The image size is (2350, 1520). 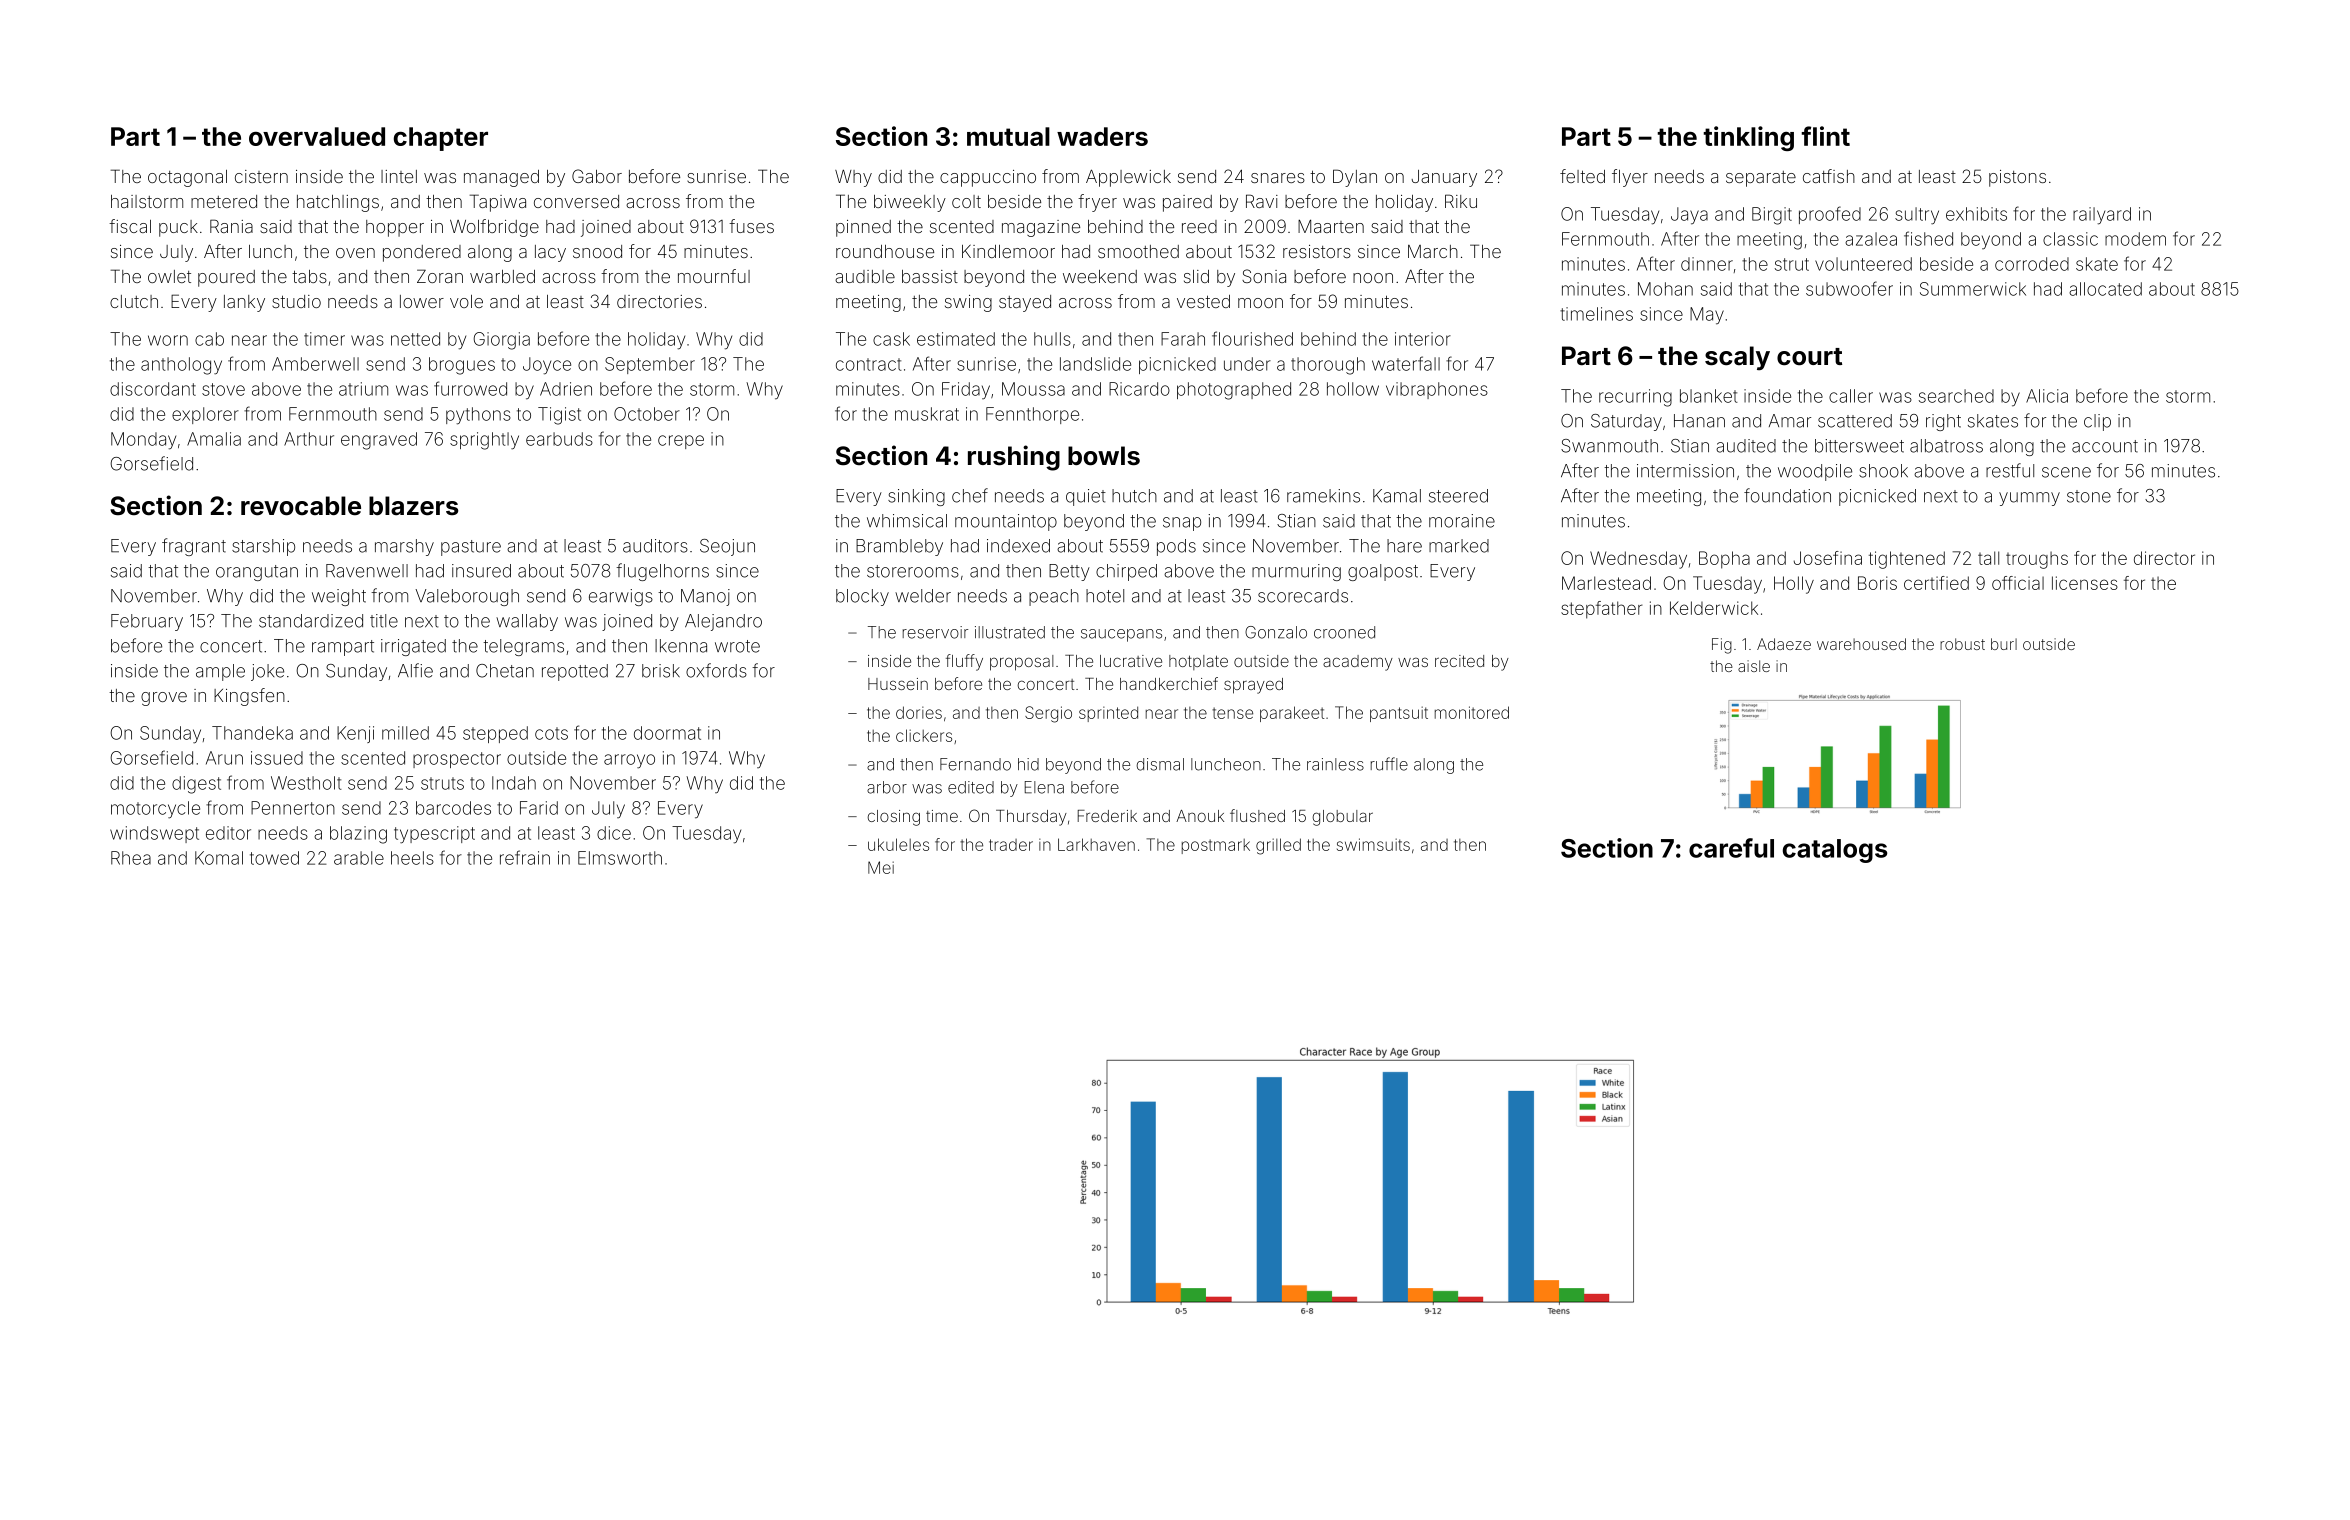 What do you see at coordinates (621, 597) in the screenshot?
I see `earwigs` at bounding box center [621, 597].
